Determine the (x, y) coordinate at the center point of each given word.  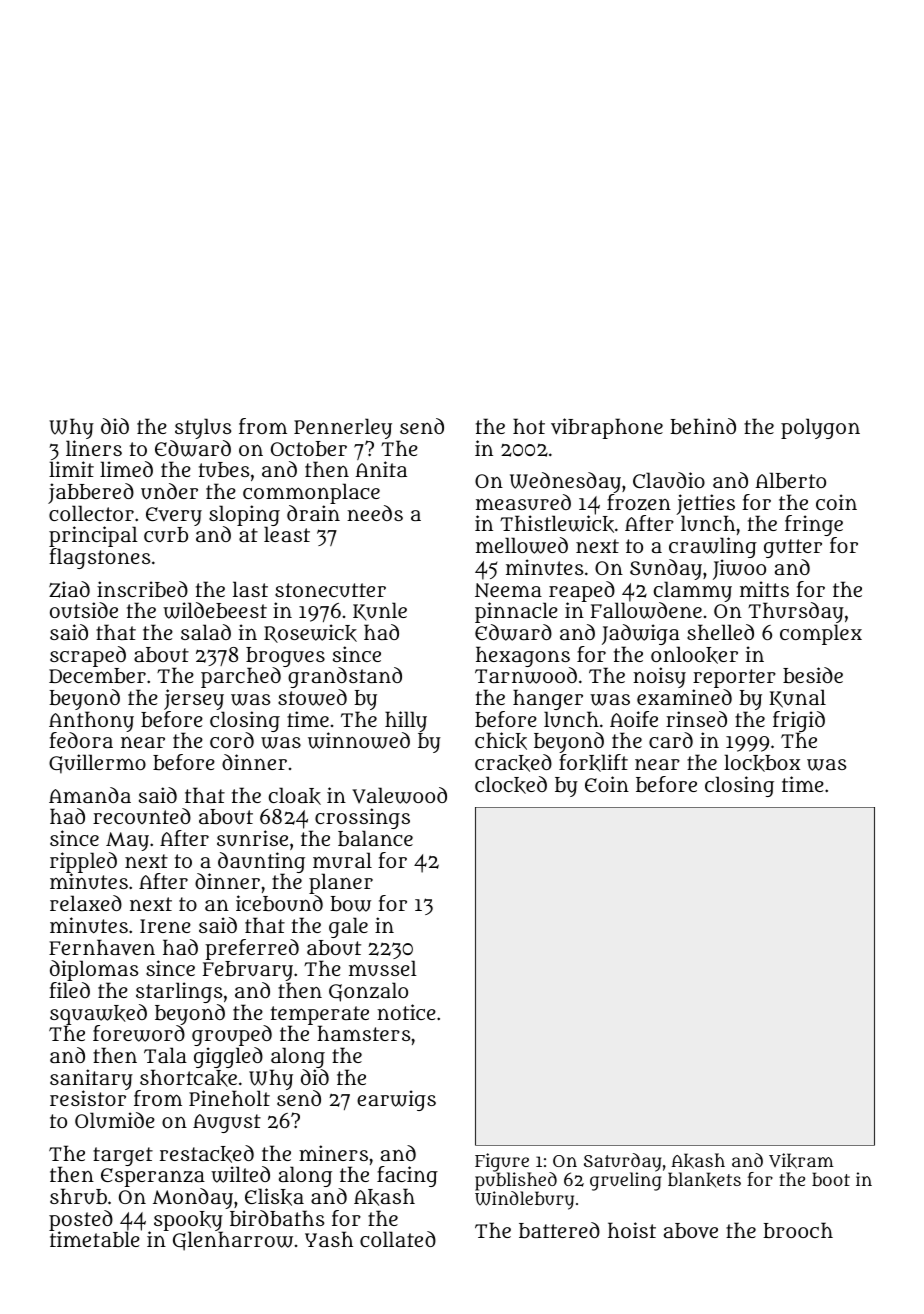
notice (406, 1012)
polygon (820, 428)
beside (813, 675)
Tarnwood (526, 676)
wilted (240, 1174)
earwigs (396, 1100)
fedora (81, 740)
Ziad (69, 589)
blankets (704, 1179)
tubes (224, 469)
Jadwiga (641, 634)
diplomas (94, 970)
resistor (88, 1098)
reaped (583, 592)
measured (523, 502)
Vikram (801, 1161)
